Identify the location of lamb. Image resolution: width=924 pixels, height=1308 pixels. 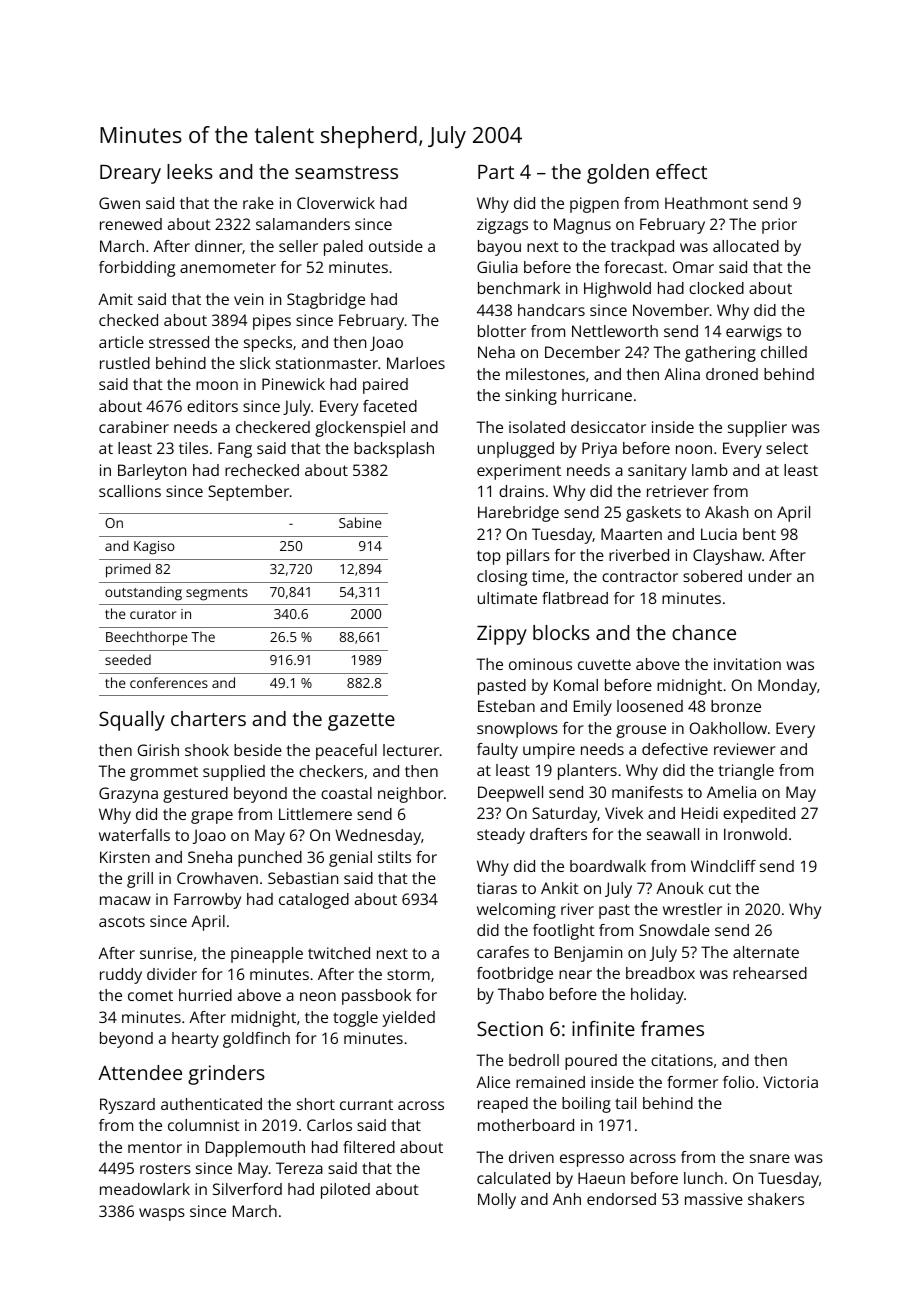
(710, 470).
